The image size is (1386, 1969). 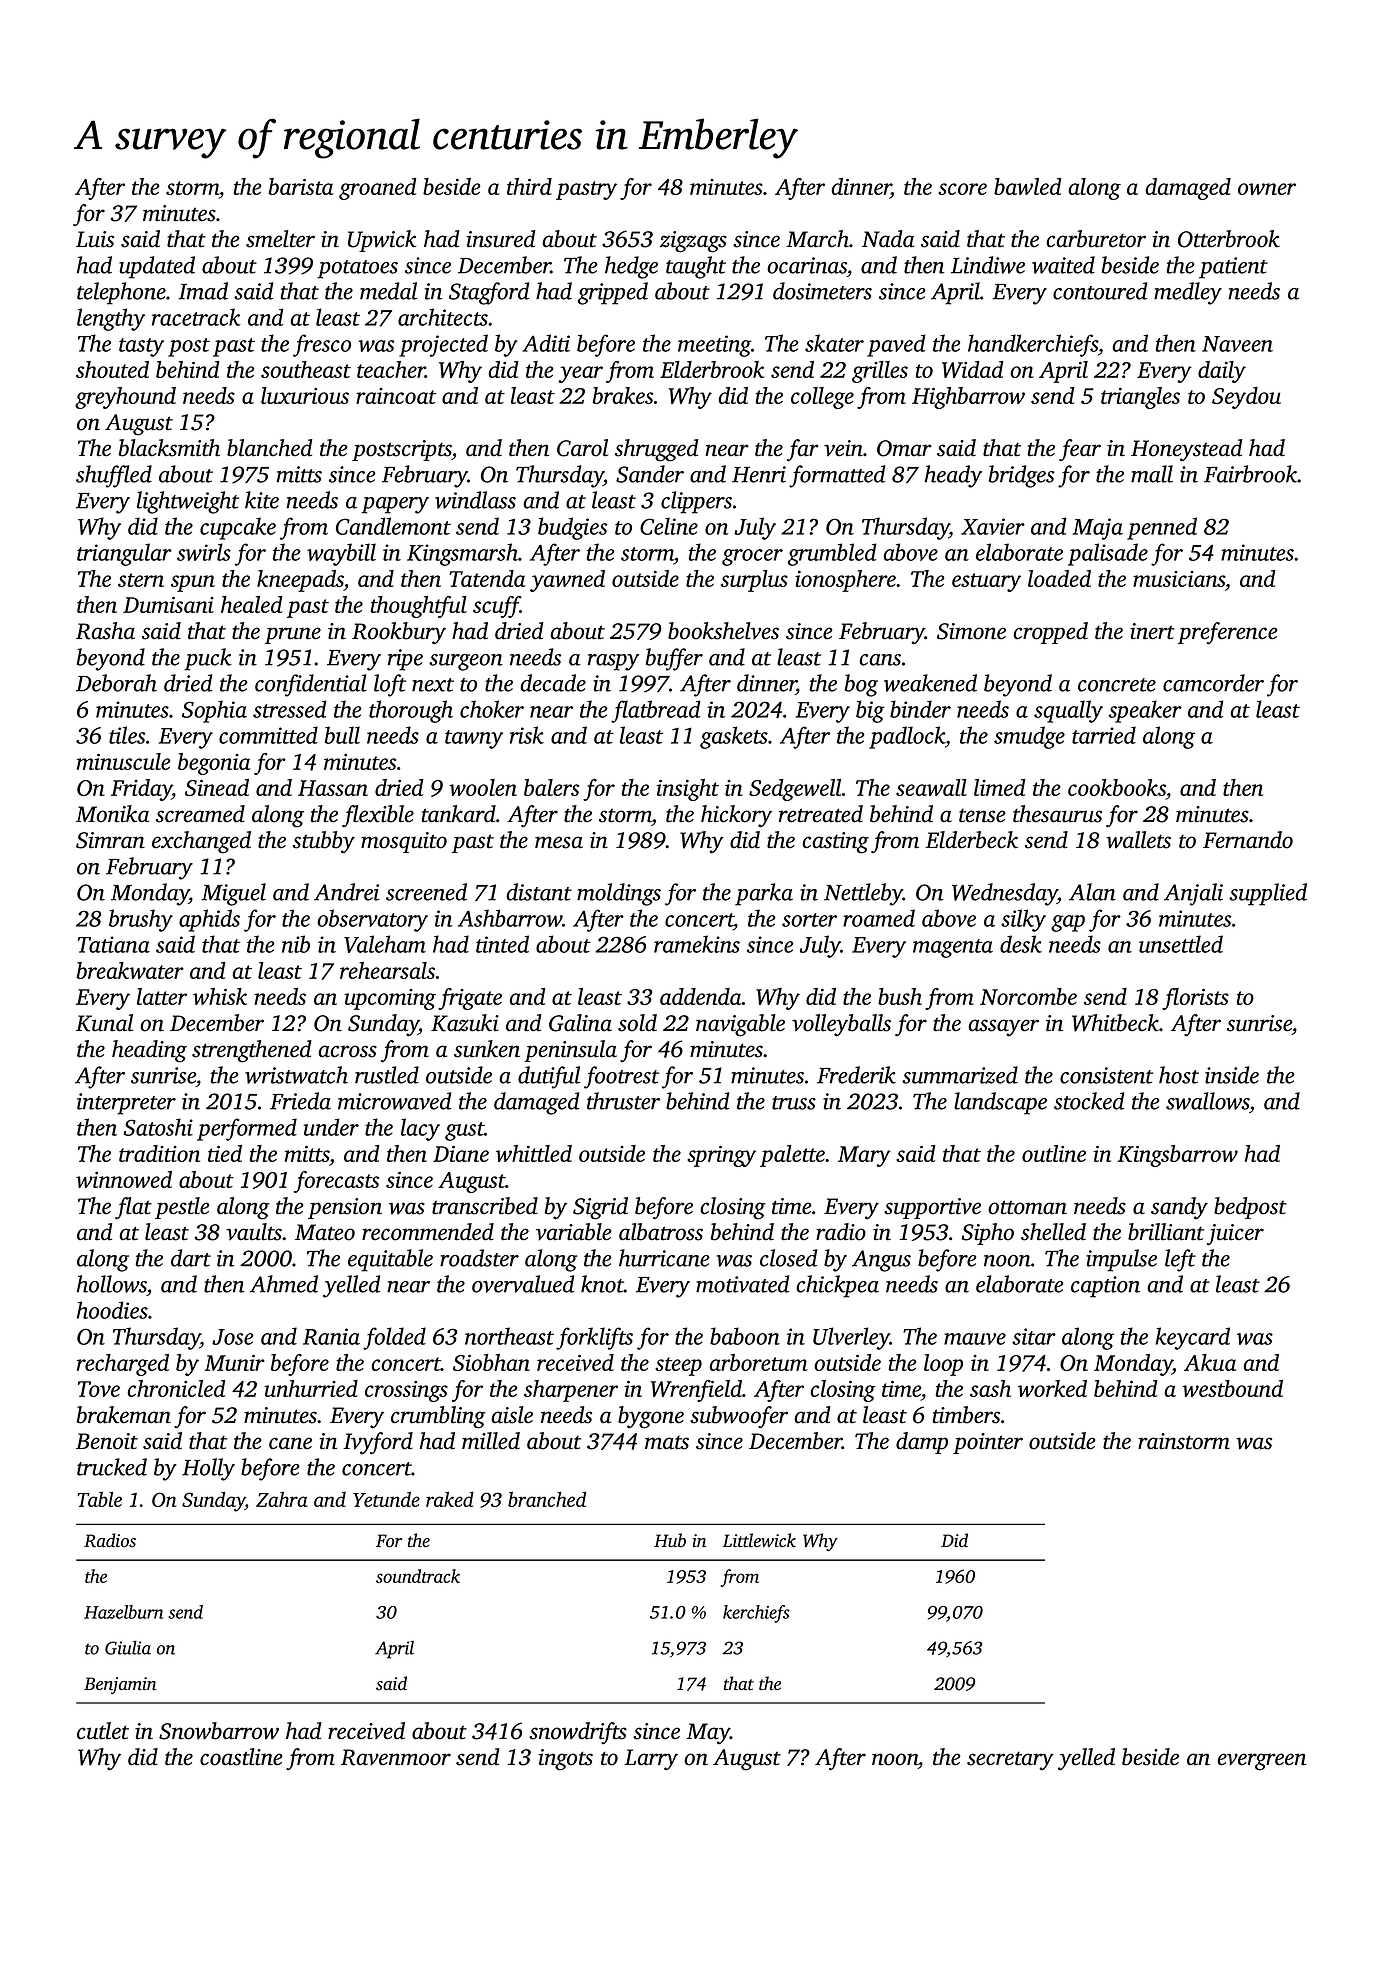 I want to click on Sedgewell, so click(x=795, y=790).
